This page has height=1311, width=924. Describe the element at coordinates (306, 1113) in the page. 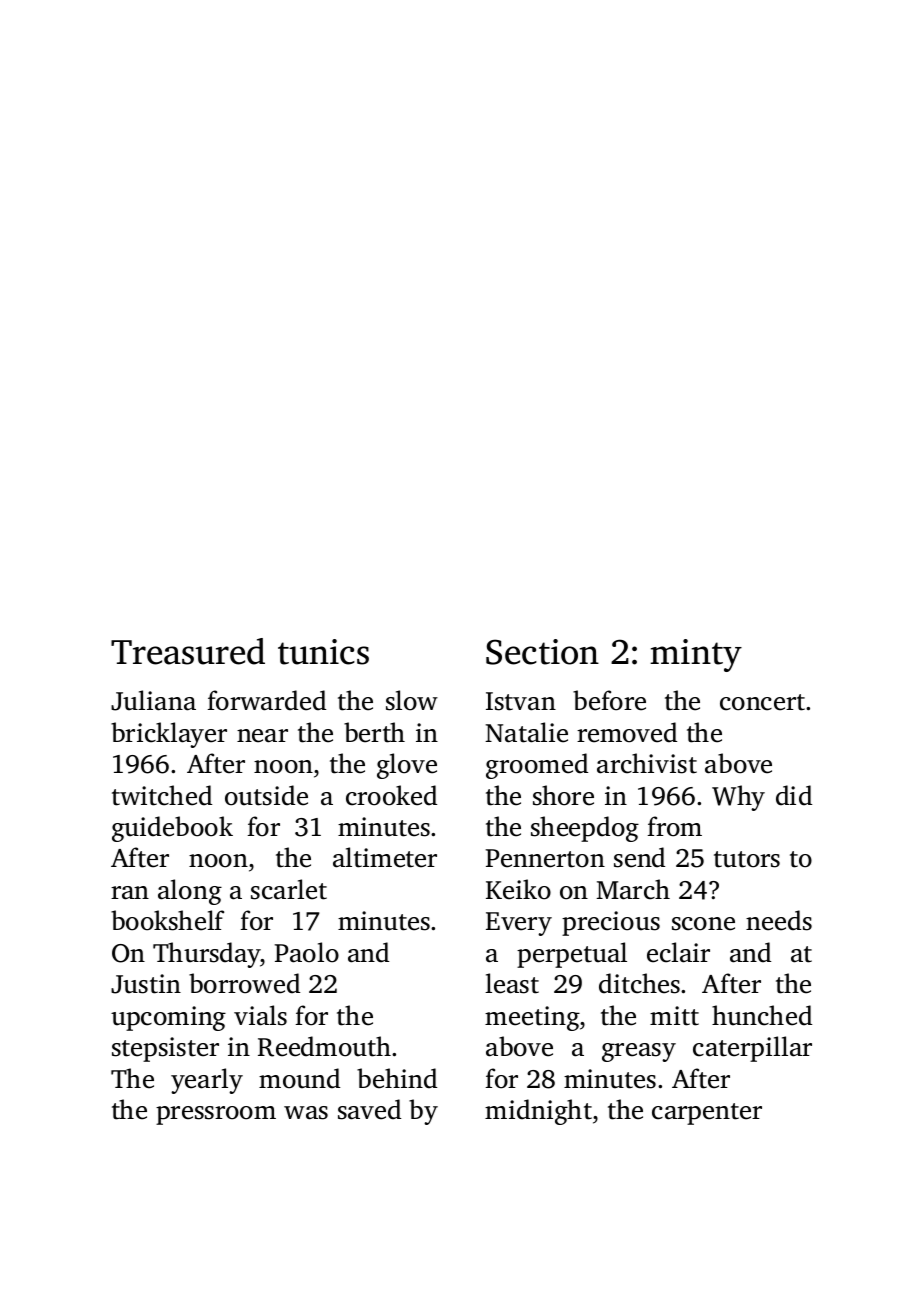

I see `was` at that location.
